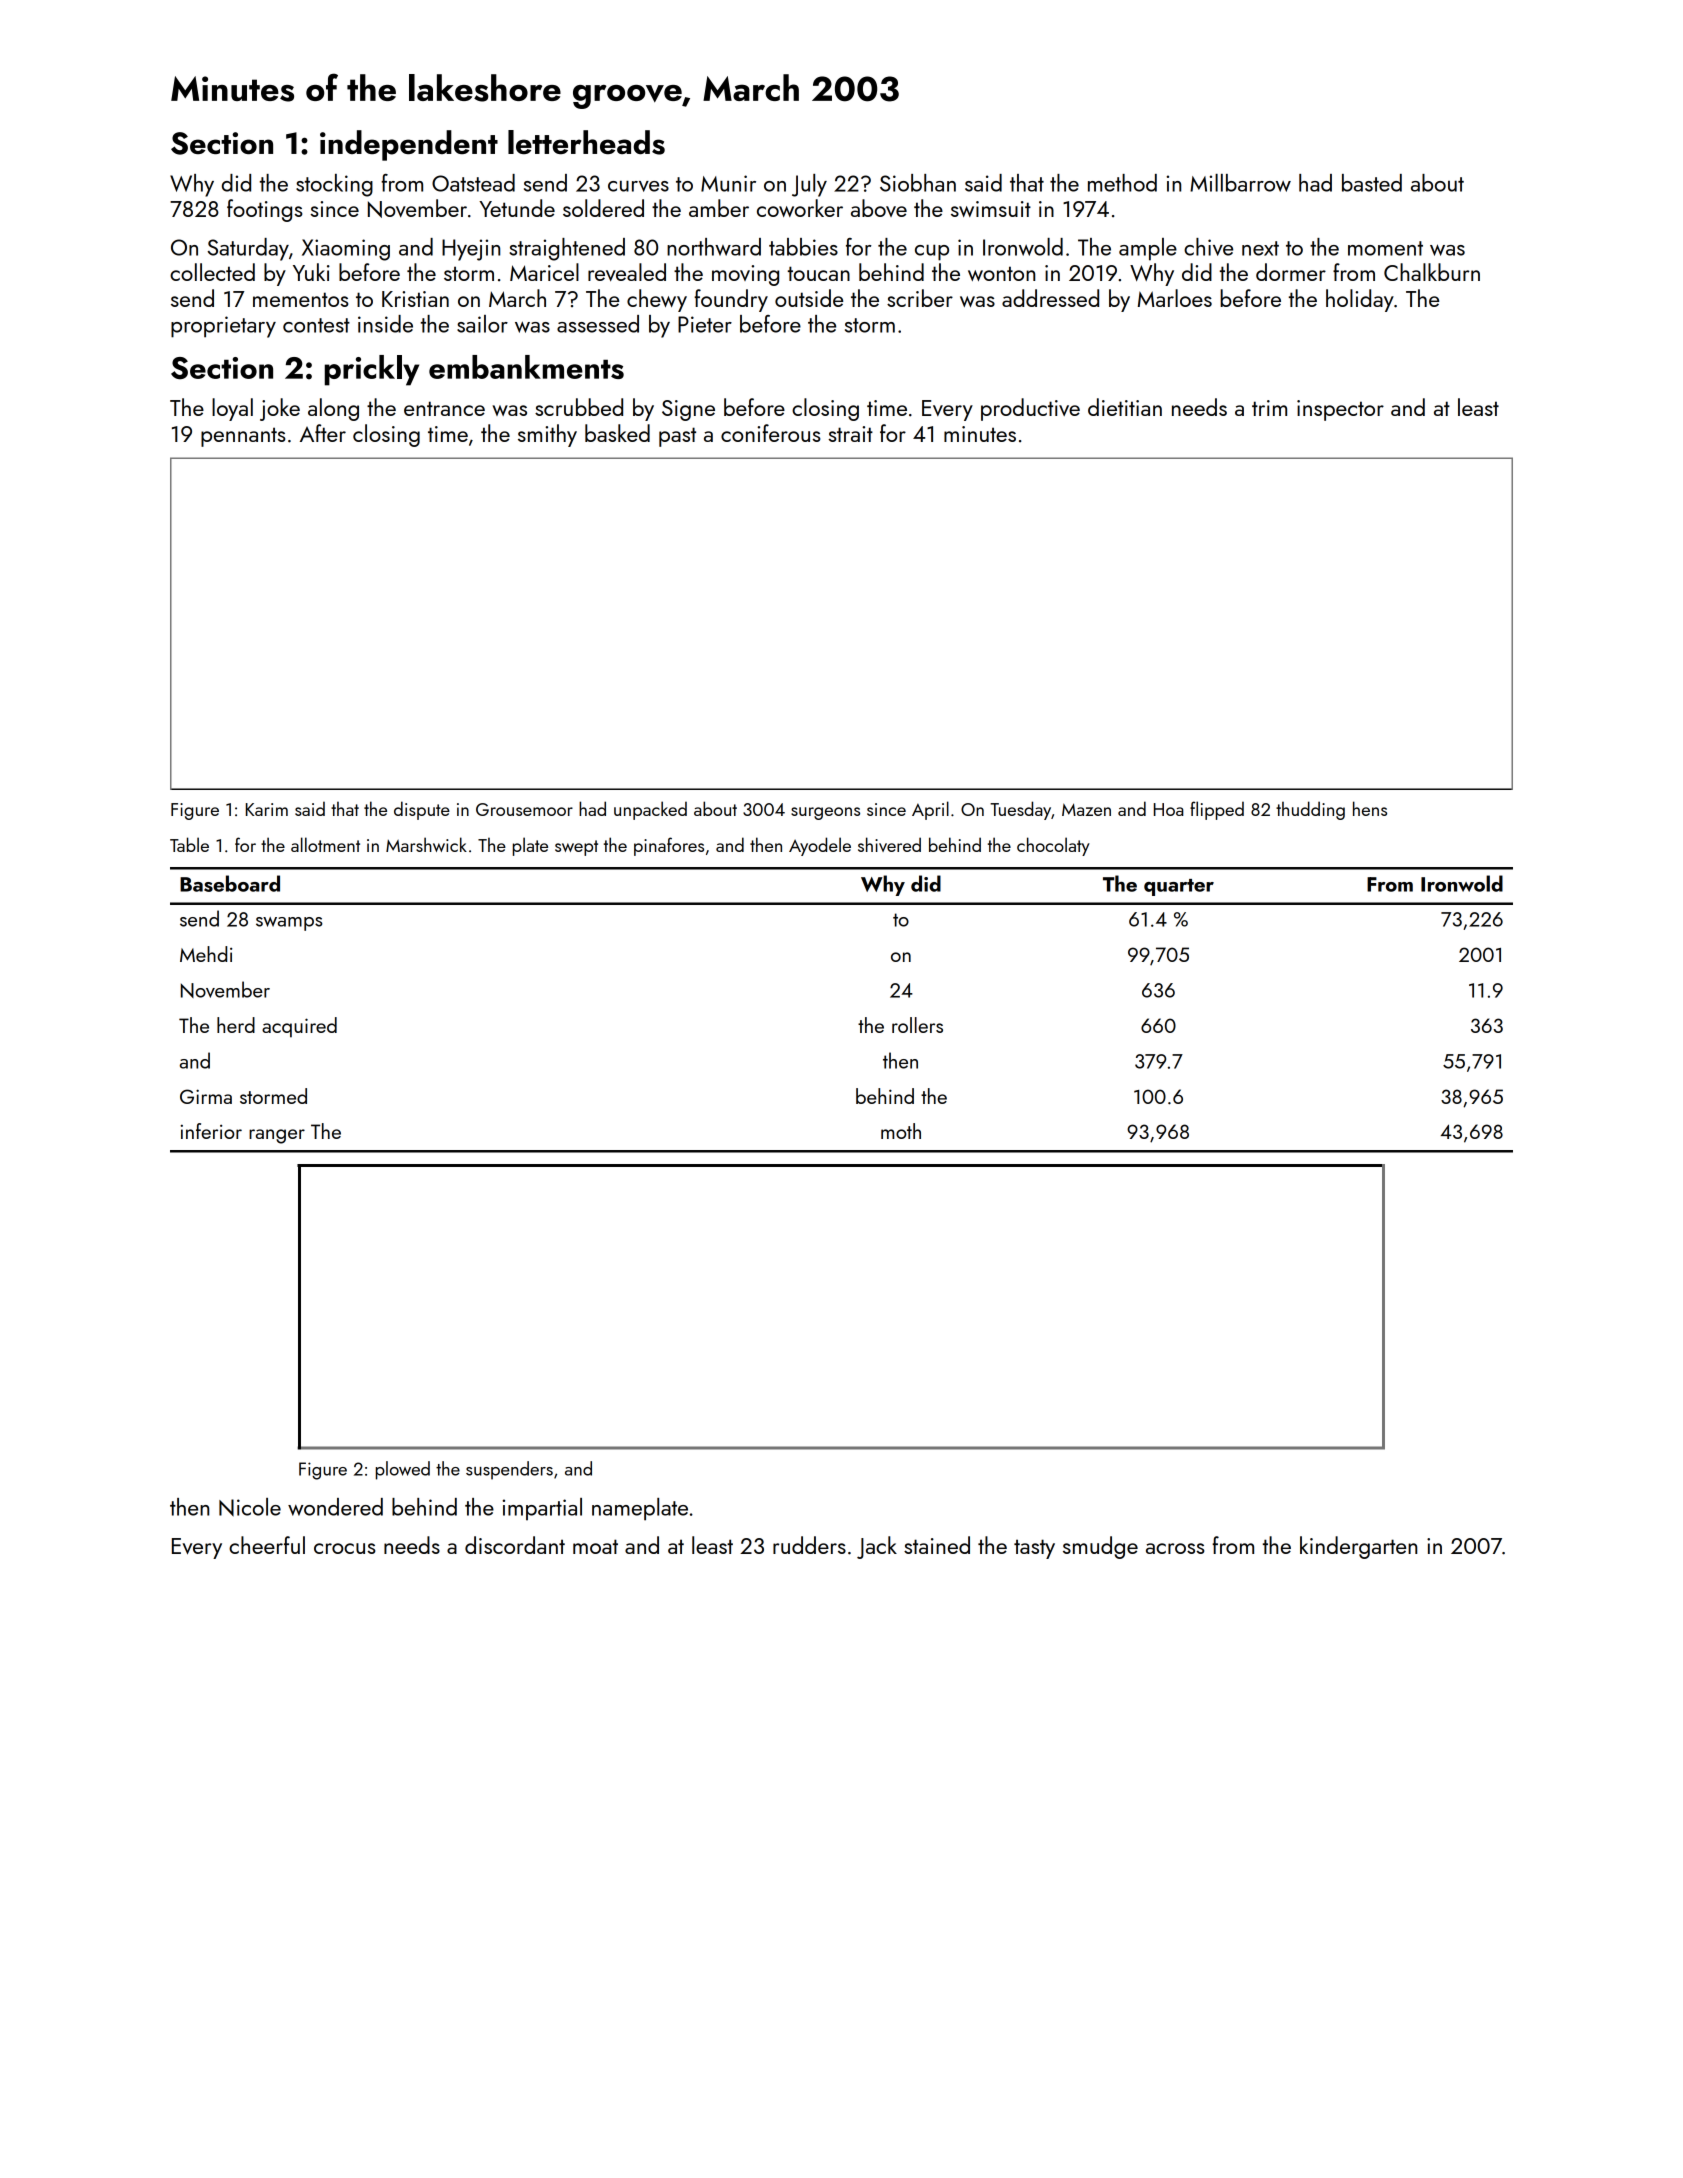 This screenshot has height=2178, width=1683. I want to click on moth, so click(901, 1131).
